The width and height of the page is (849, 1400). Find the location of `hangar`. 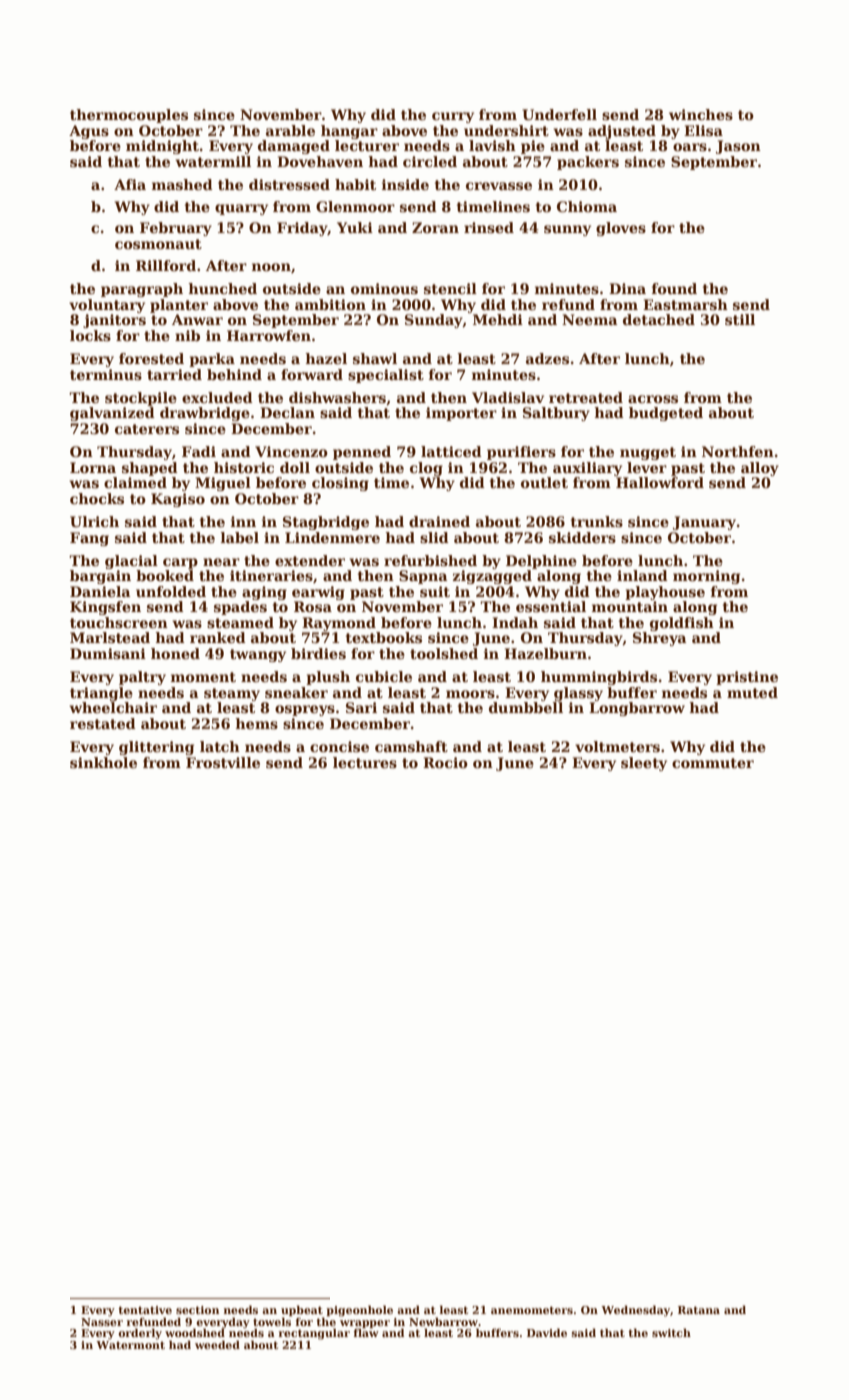

hangar is located at coordinates (349, 132).
